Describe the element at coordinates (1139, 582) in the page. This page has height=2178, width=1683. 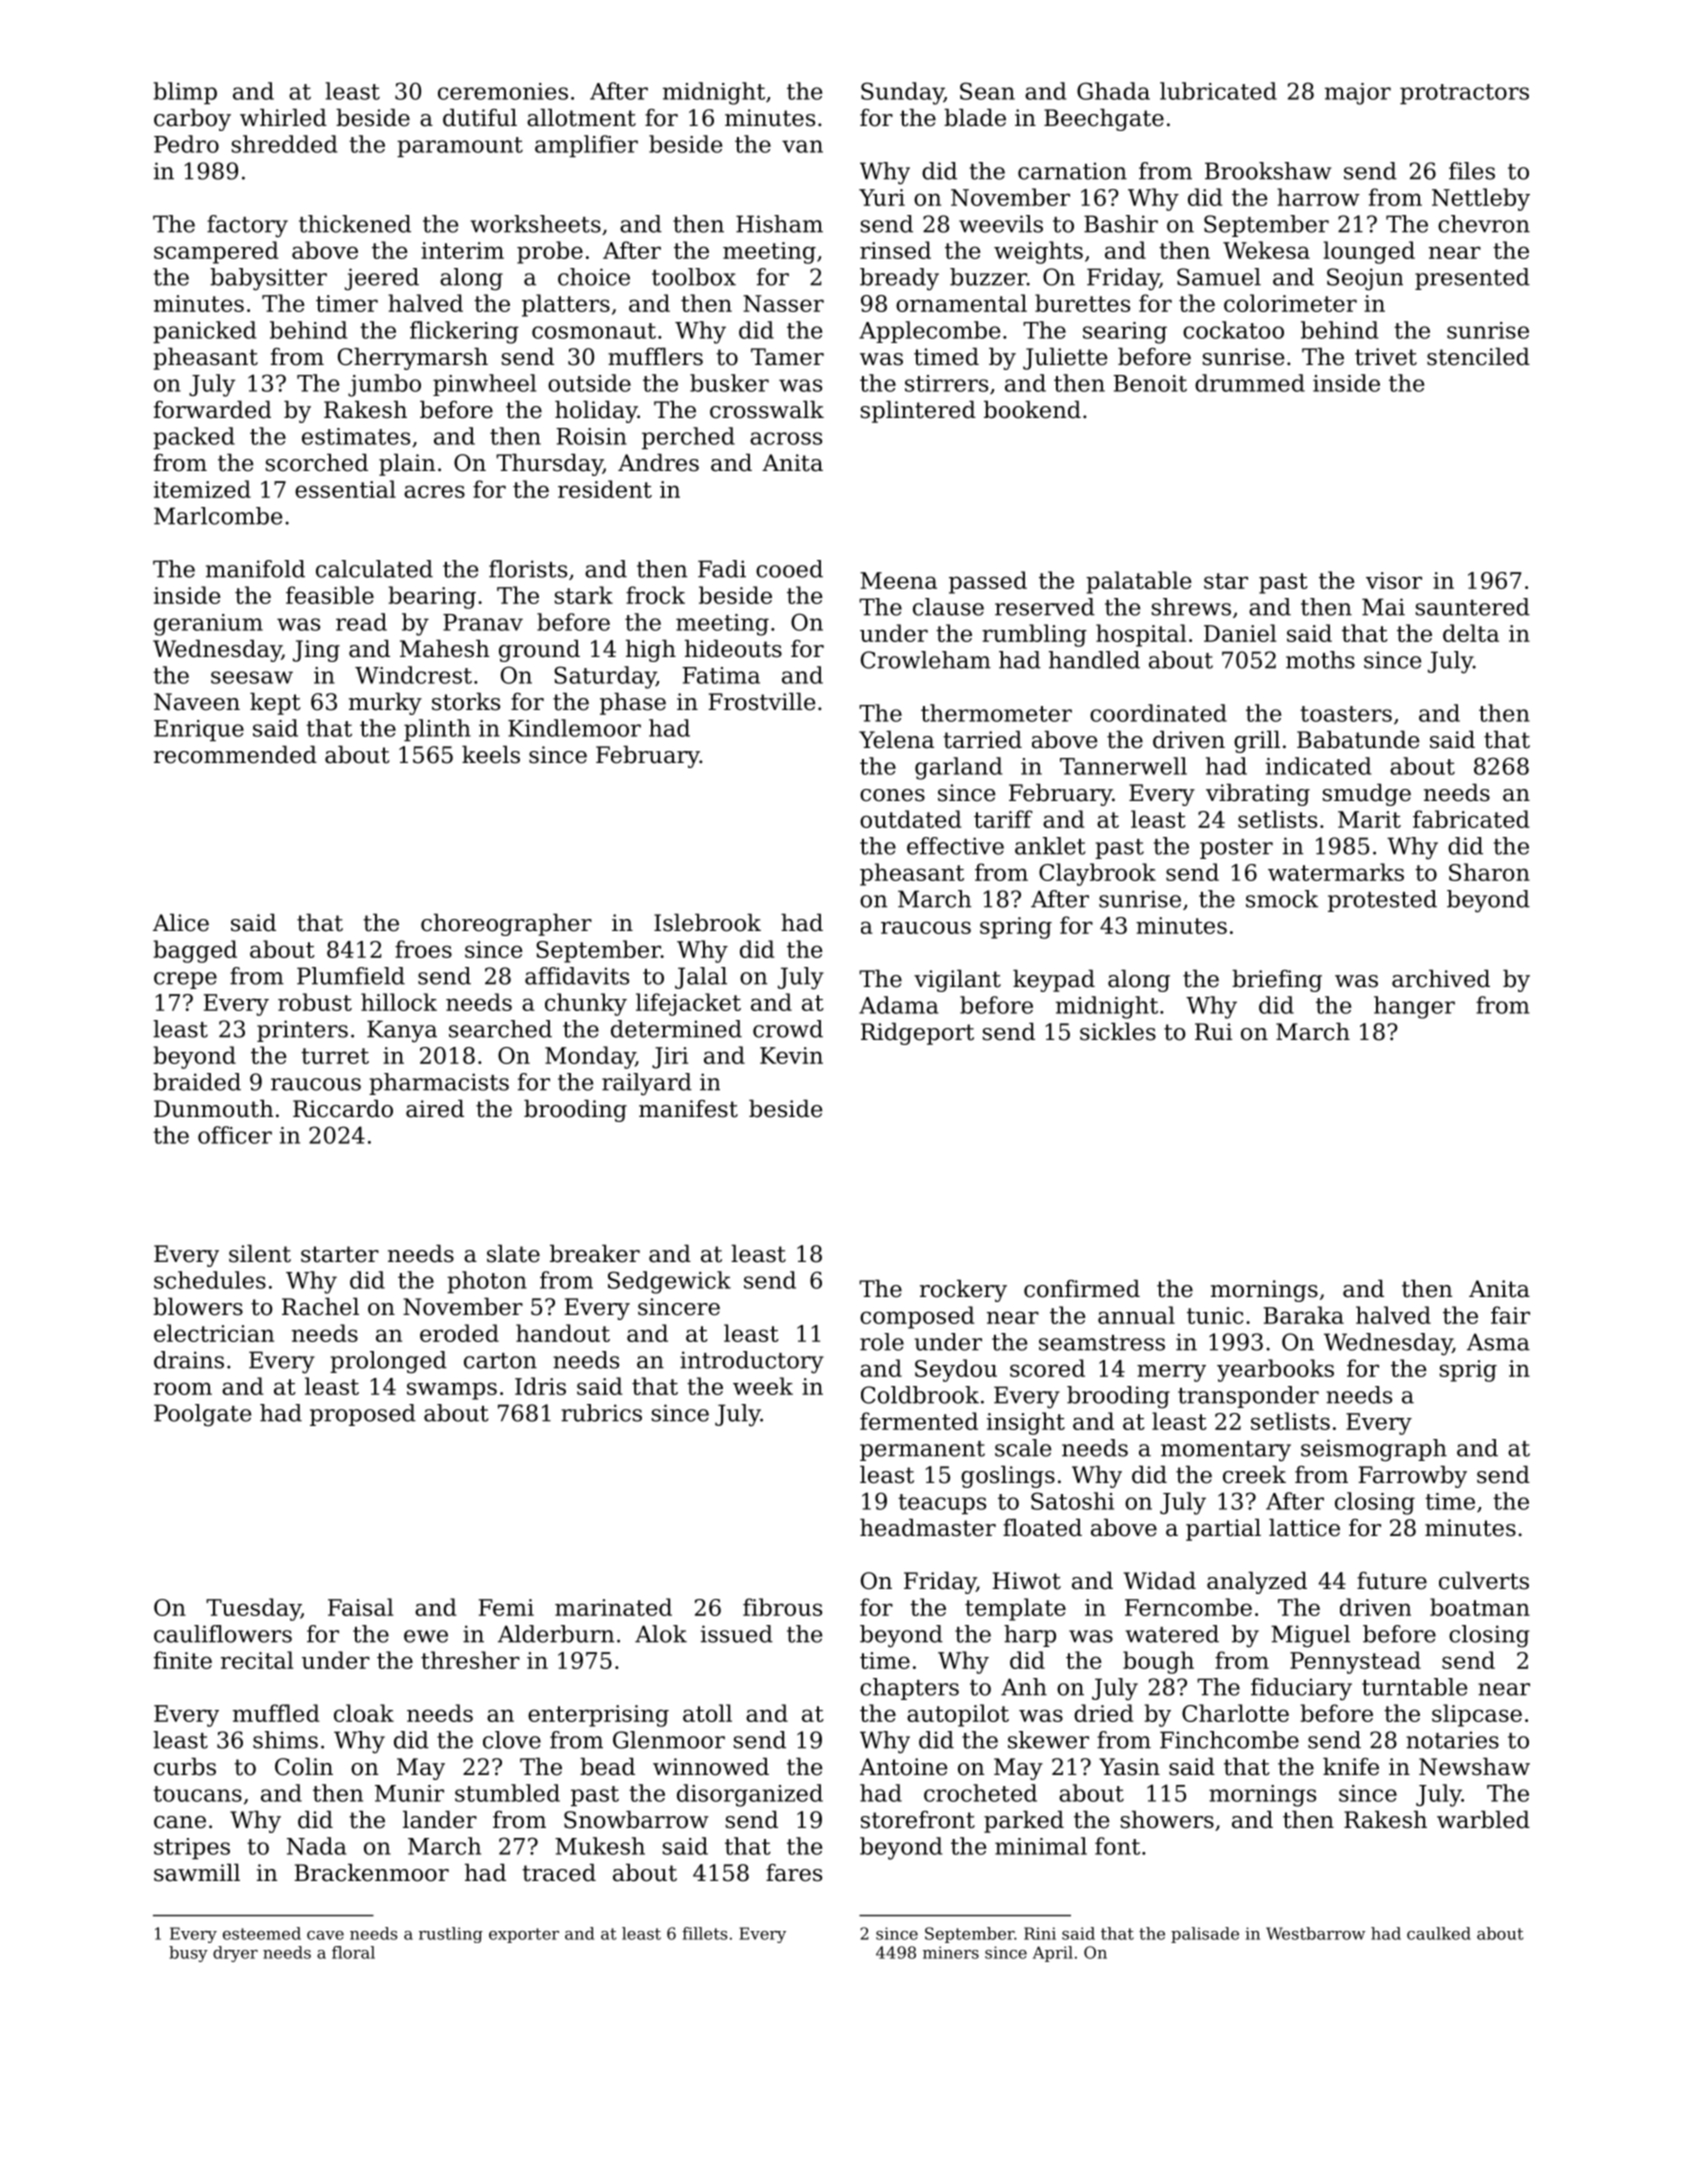
I see `palatable` at that location.
